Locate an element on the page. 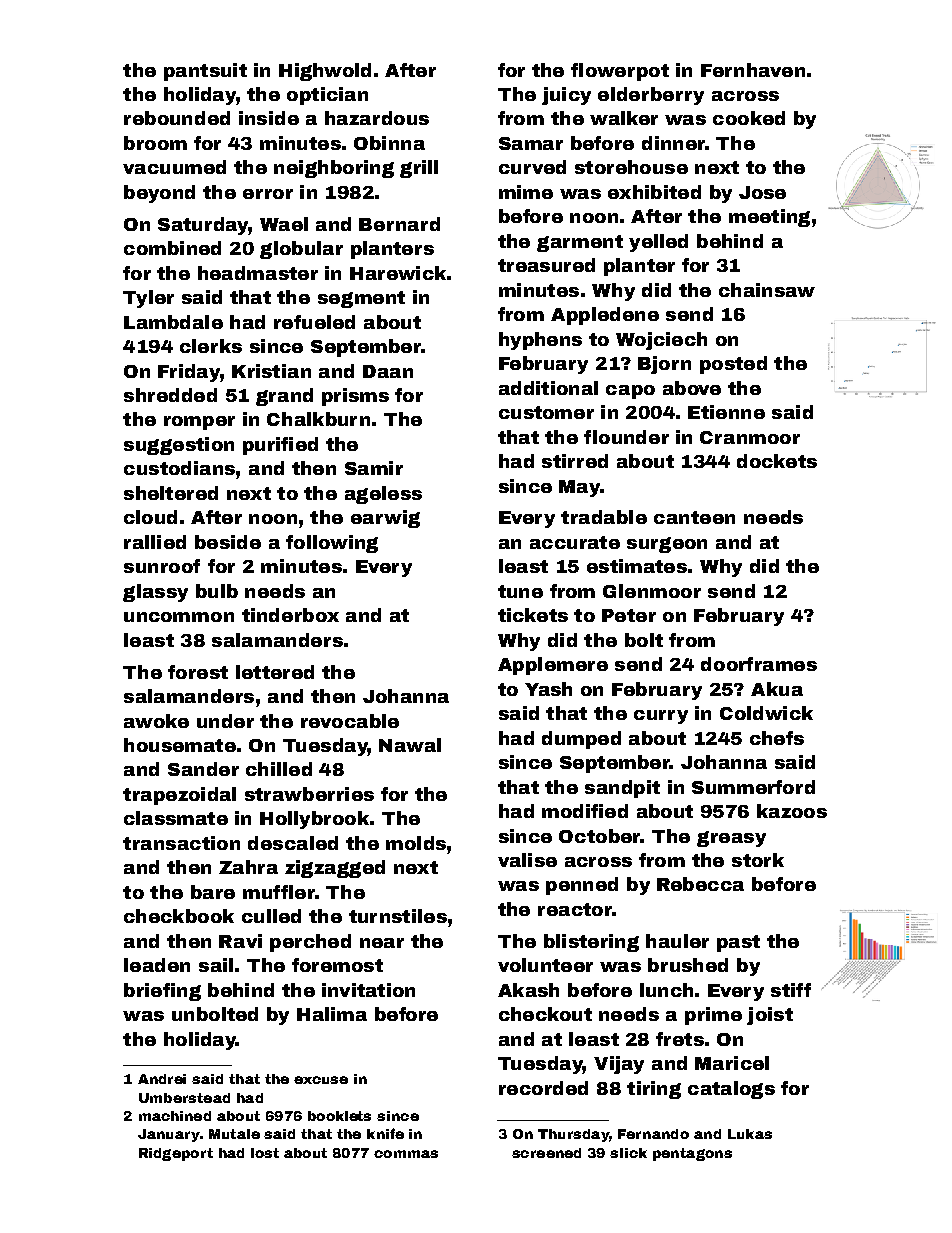  posted is located at coordinates (733, 365).
